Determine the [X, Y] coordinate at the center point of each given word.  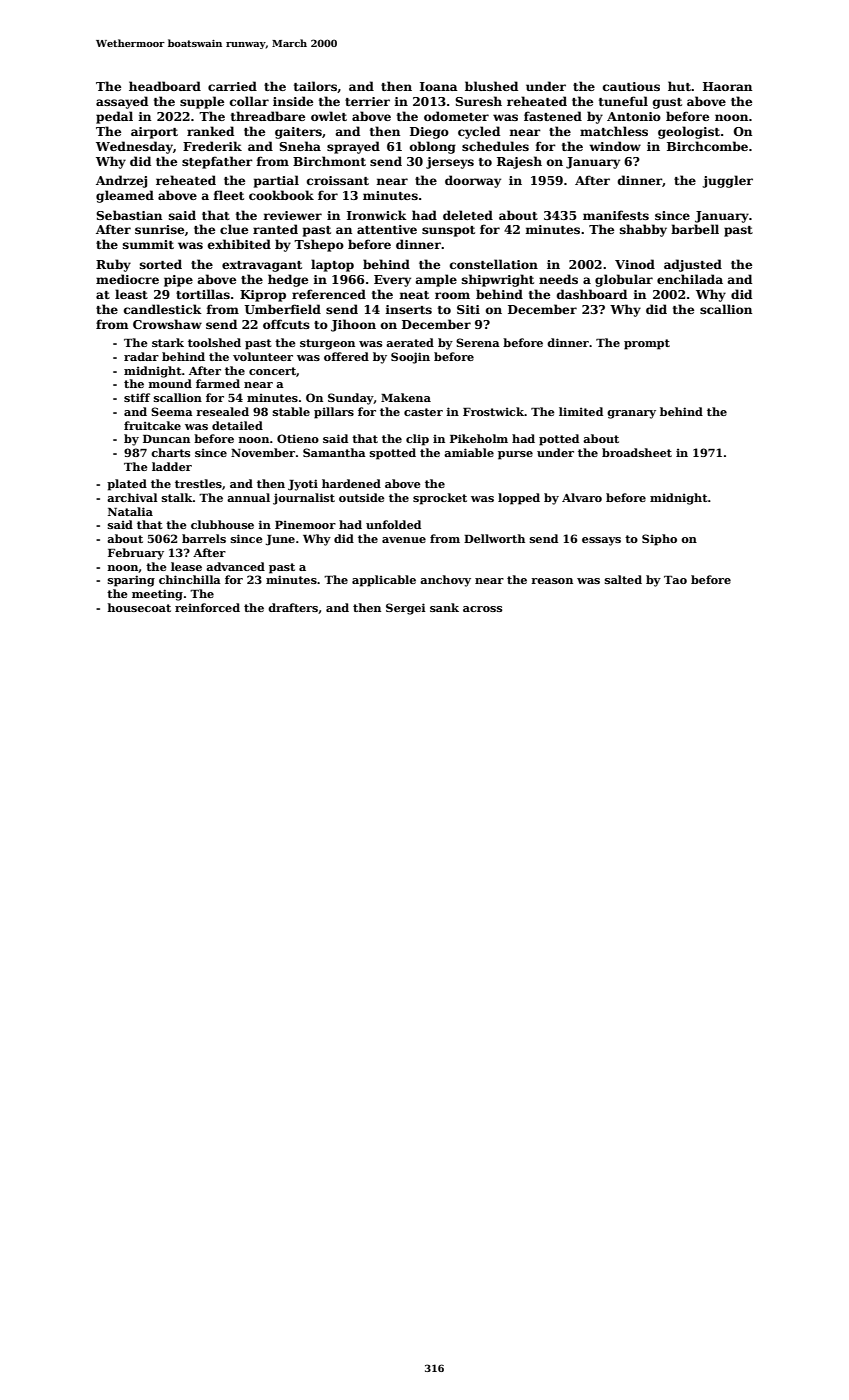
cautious [631, 86]
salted [623, 579]
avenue [404, 540]
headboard [165, 86]
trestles [198, 483]
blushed [491, 86]
